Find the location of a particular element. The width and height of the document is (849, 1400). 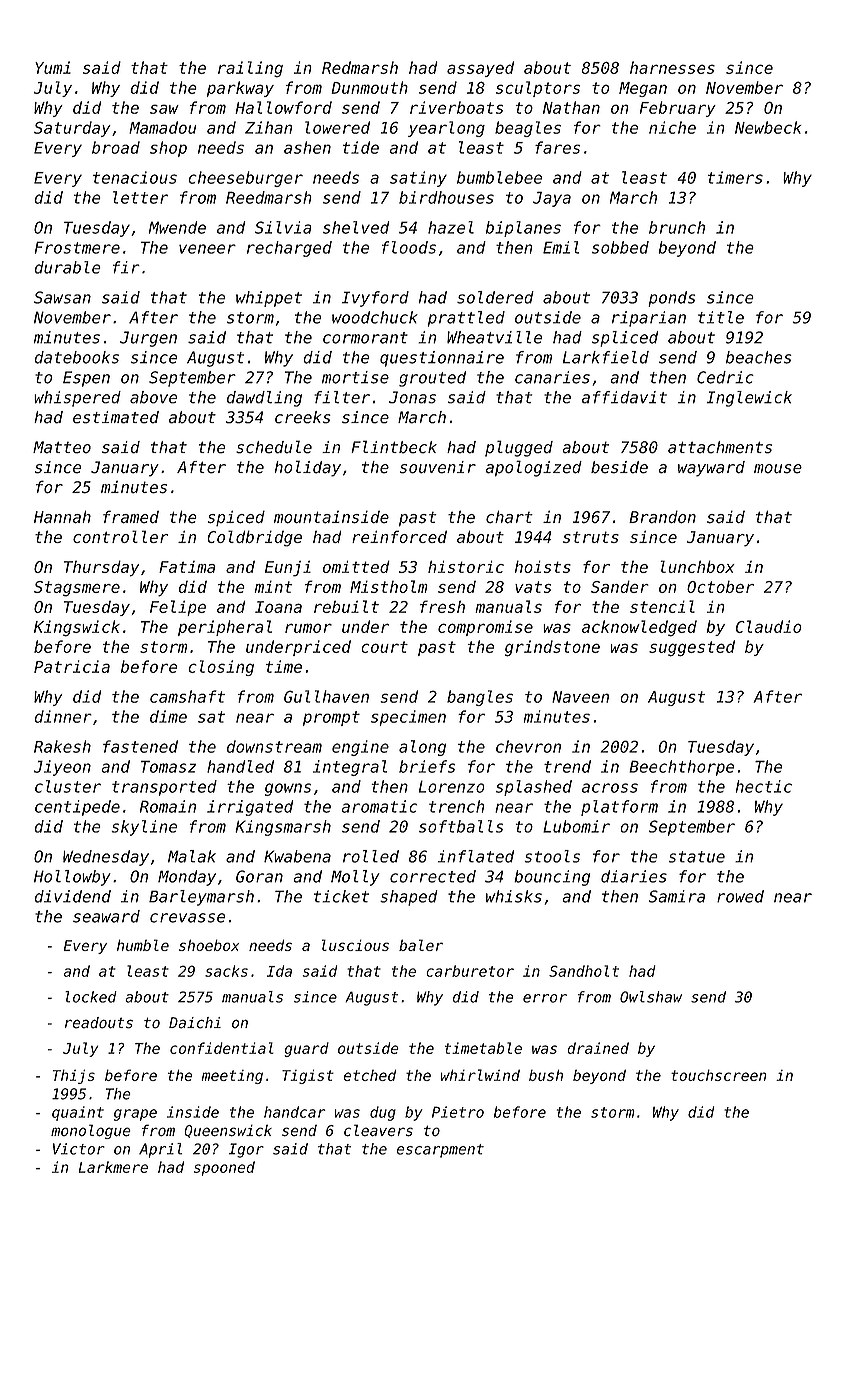

whirlwind is located at coordinates (480, 1075).
